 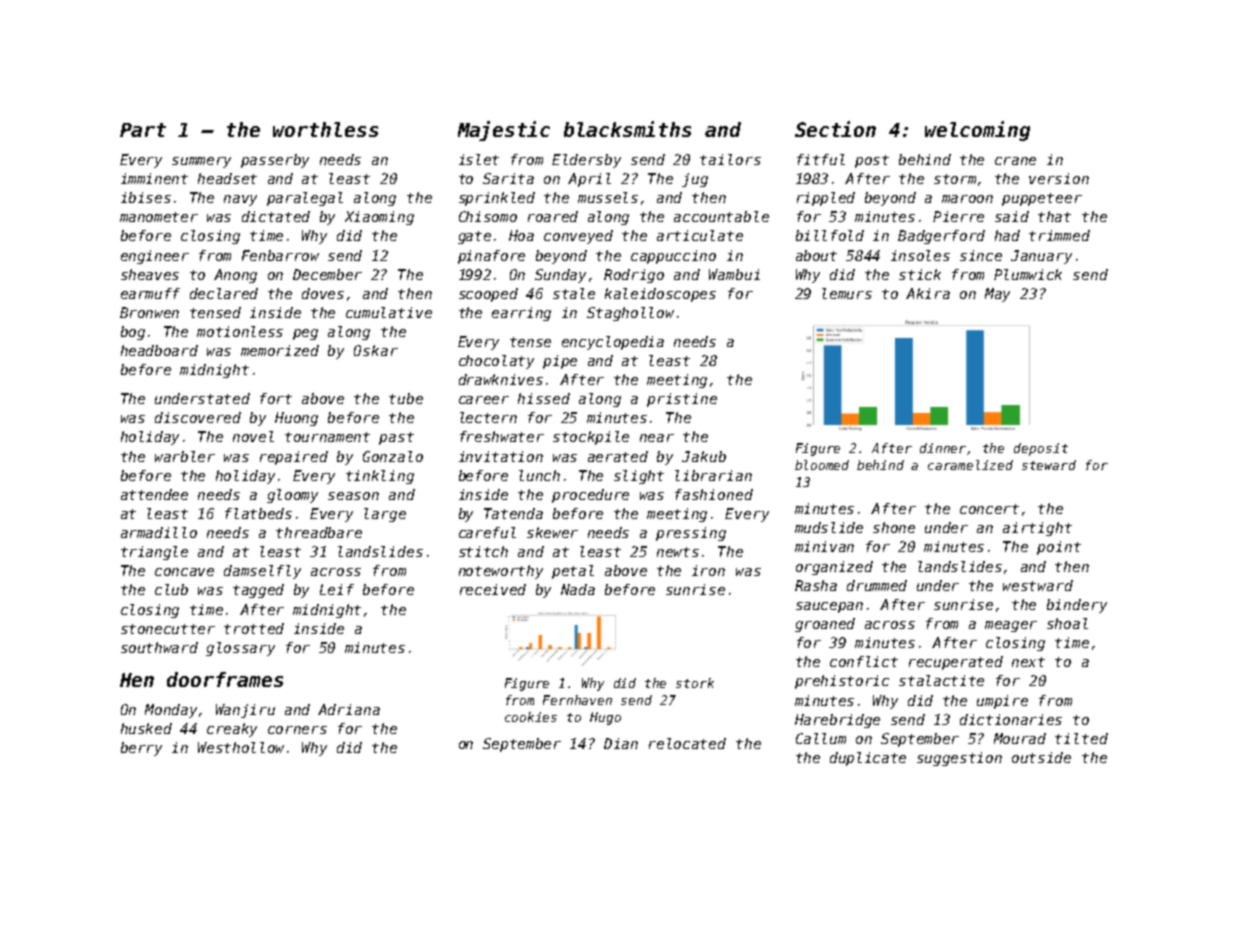 What do you see at coordinates (154, 178) in the document?
I see `imminent` at bounding box center [154, 178].
